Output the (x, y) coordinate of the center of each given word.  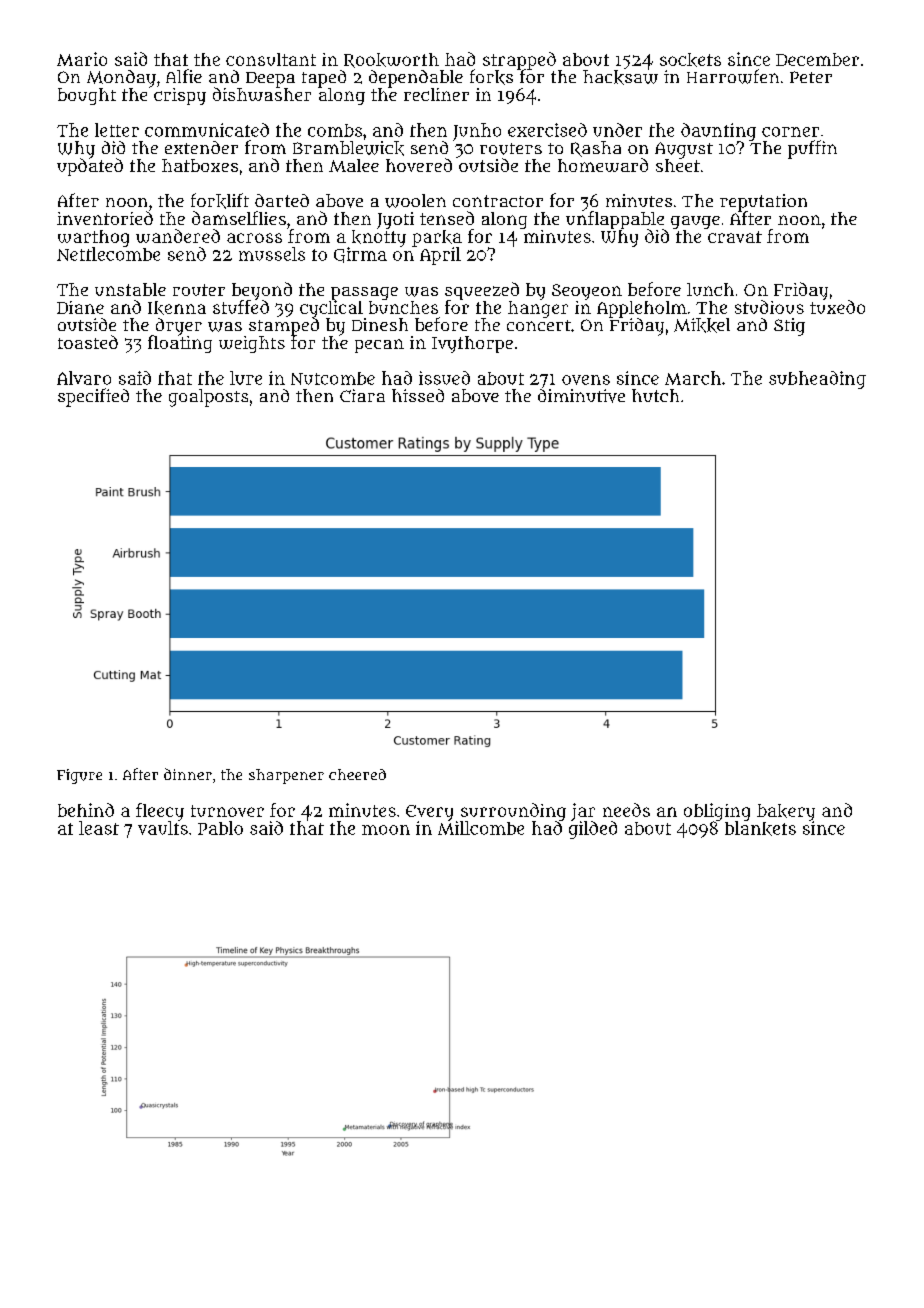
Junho (477, 132)
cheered (357, 774)
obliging (717, 812)
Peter (811, 77)
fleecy (160, 812)
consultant (271, 59)
